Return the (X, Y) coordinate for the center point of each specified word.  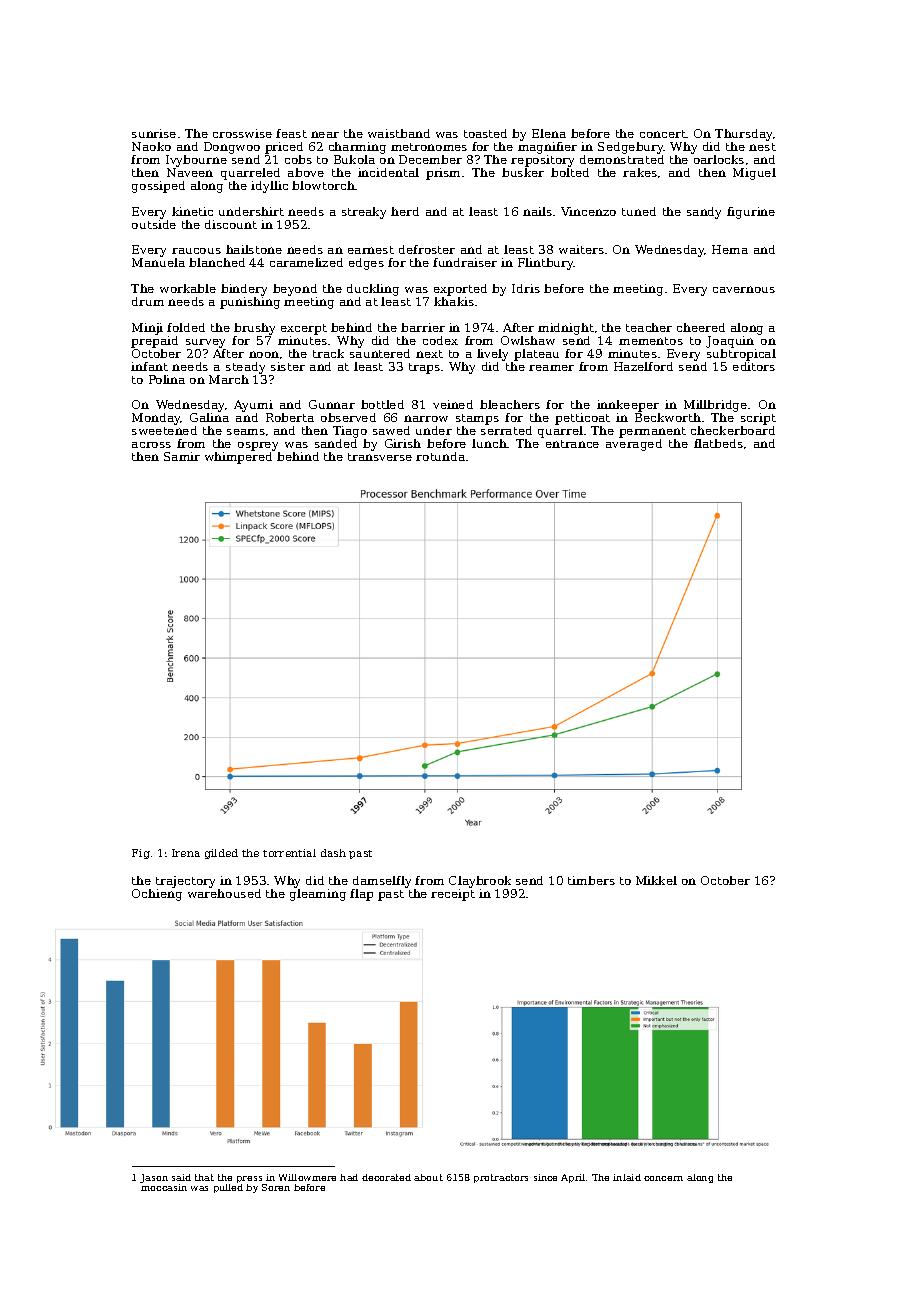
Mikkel (656, 880)
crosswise (242, 133)
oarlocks (719, 159)
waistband (399, 133)
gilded (221, 854)
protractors (501, 1178)
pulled (228, 1188)
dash (333, 853)
